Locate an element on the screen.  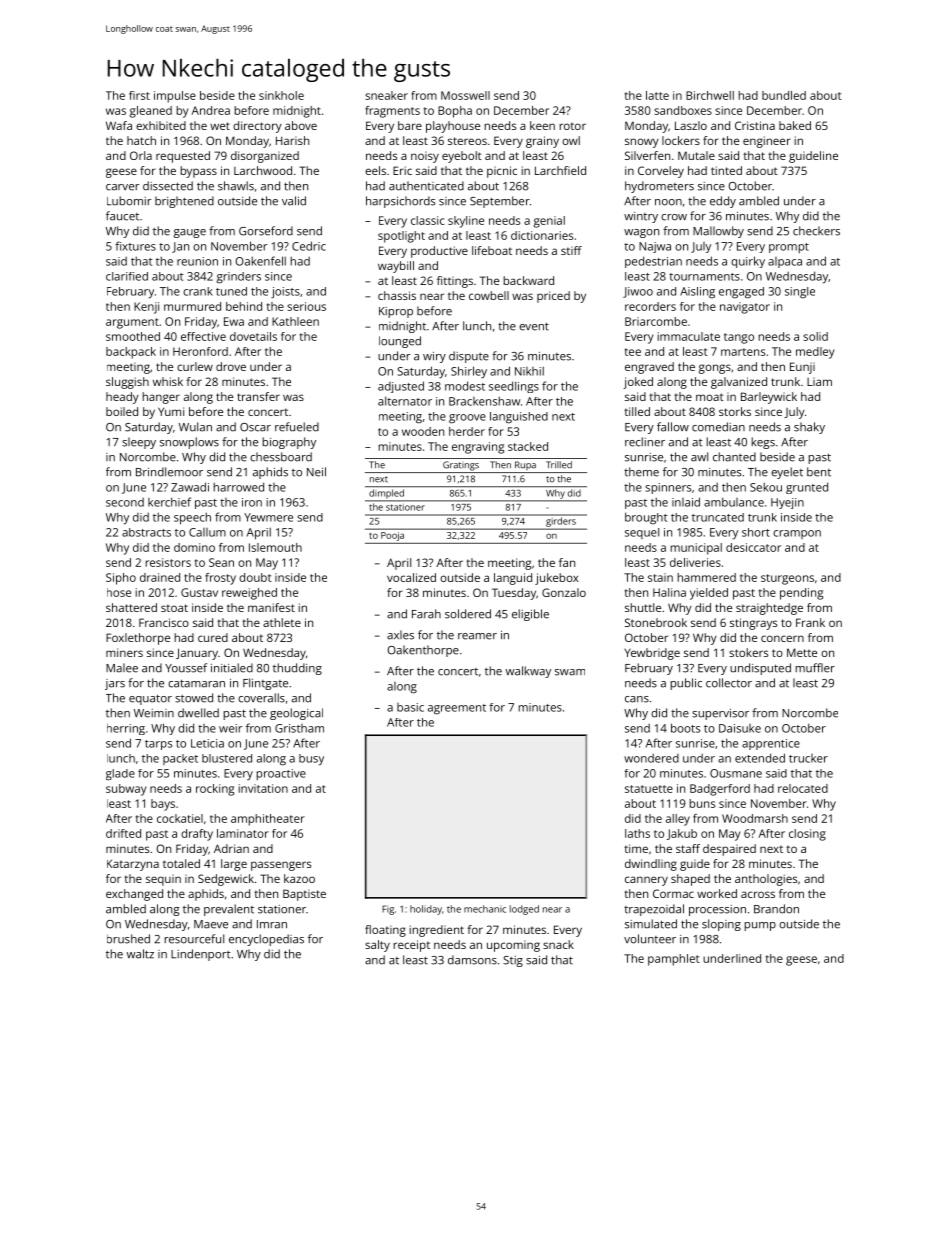
public is located at coordinates (686, 684).
